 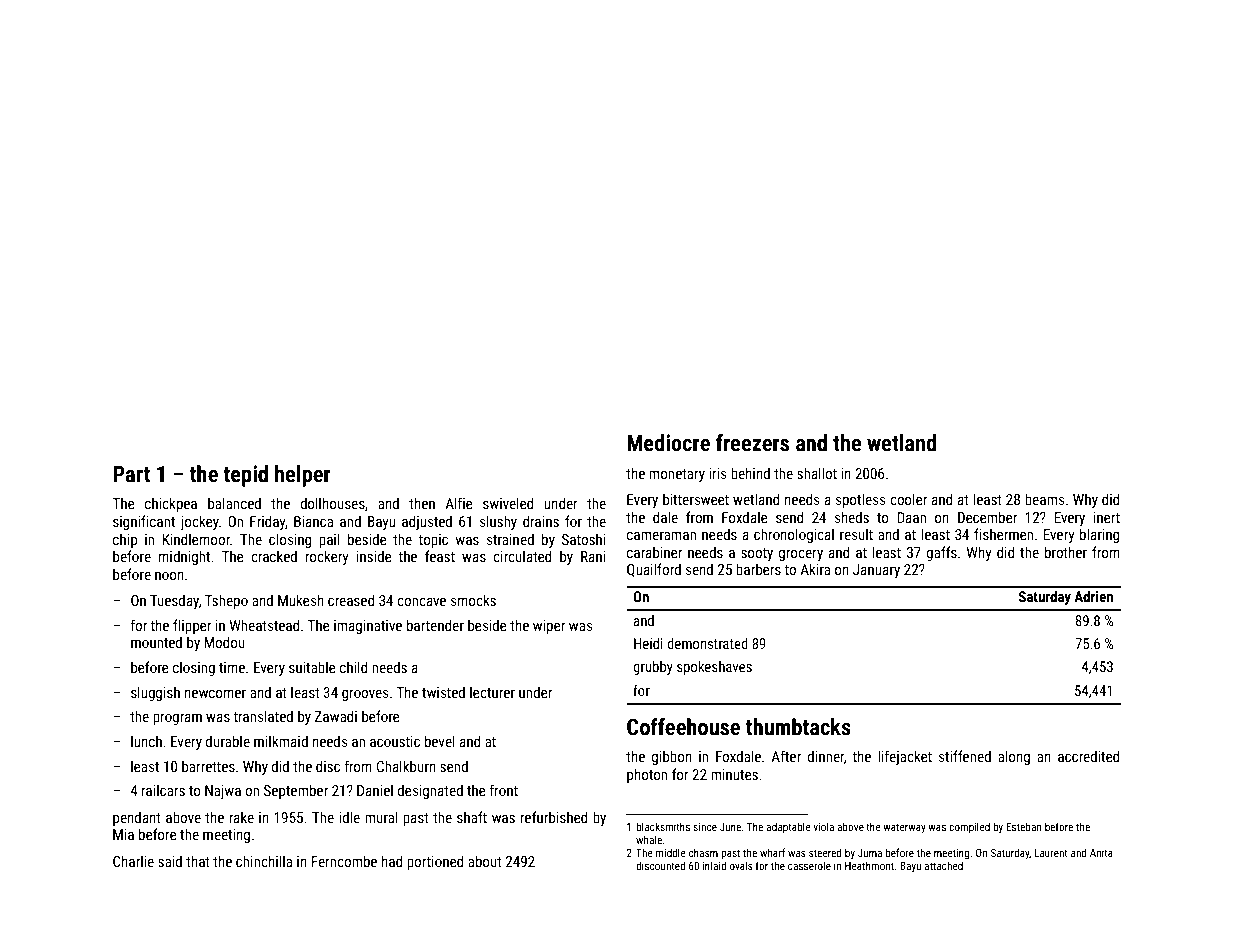 I want to click on shallot, so click(x=817, y=473).
